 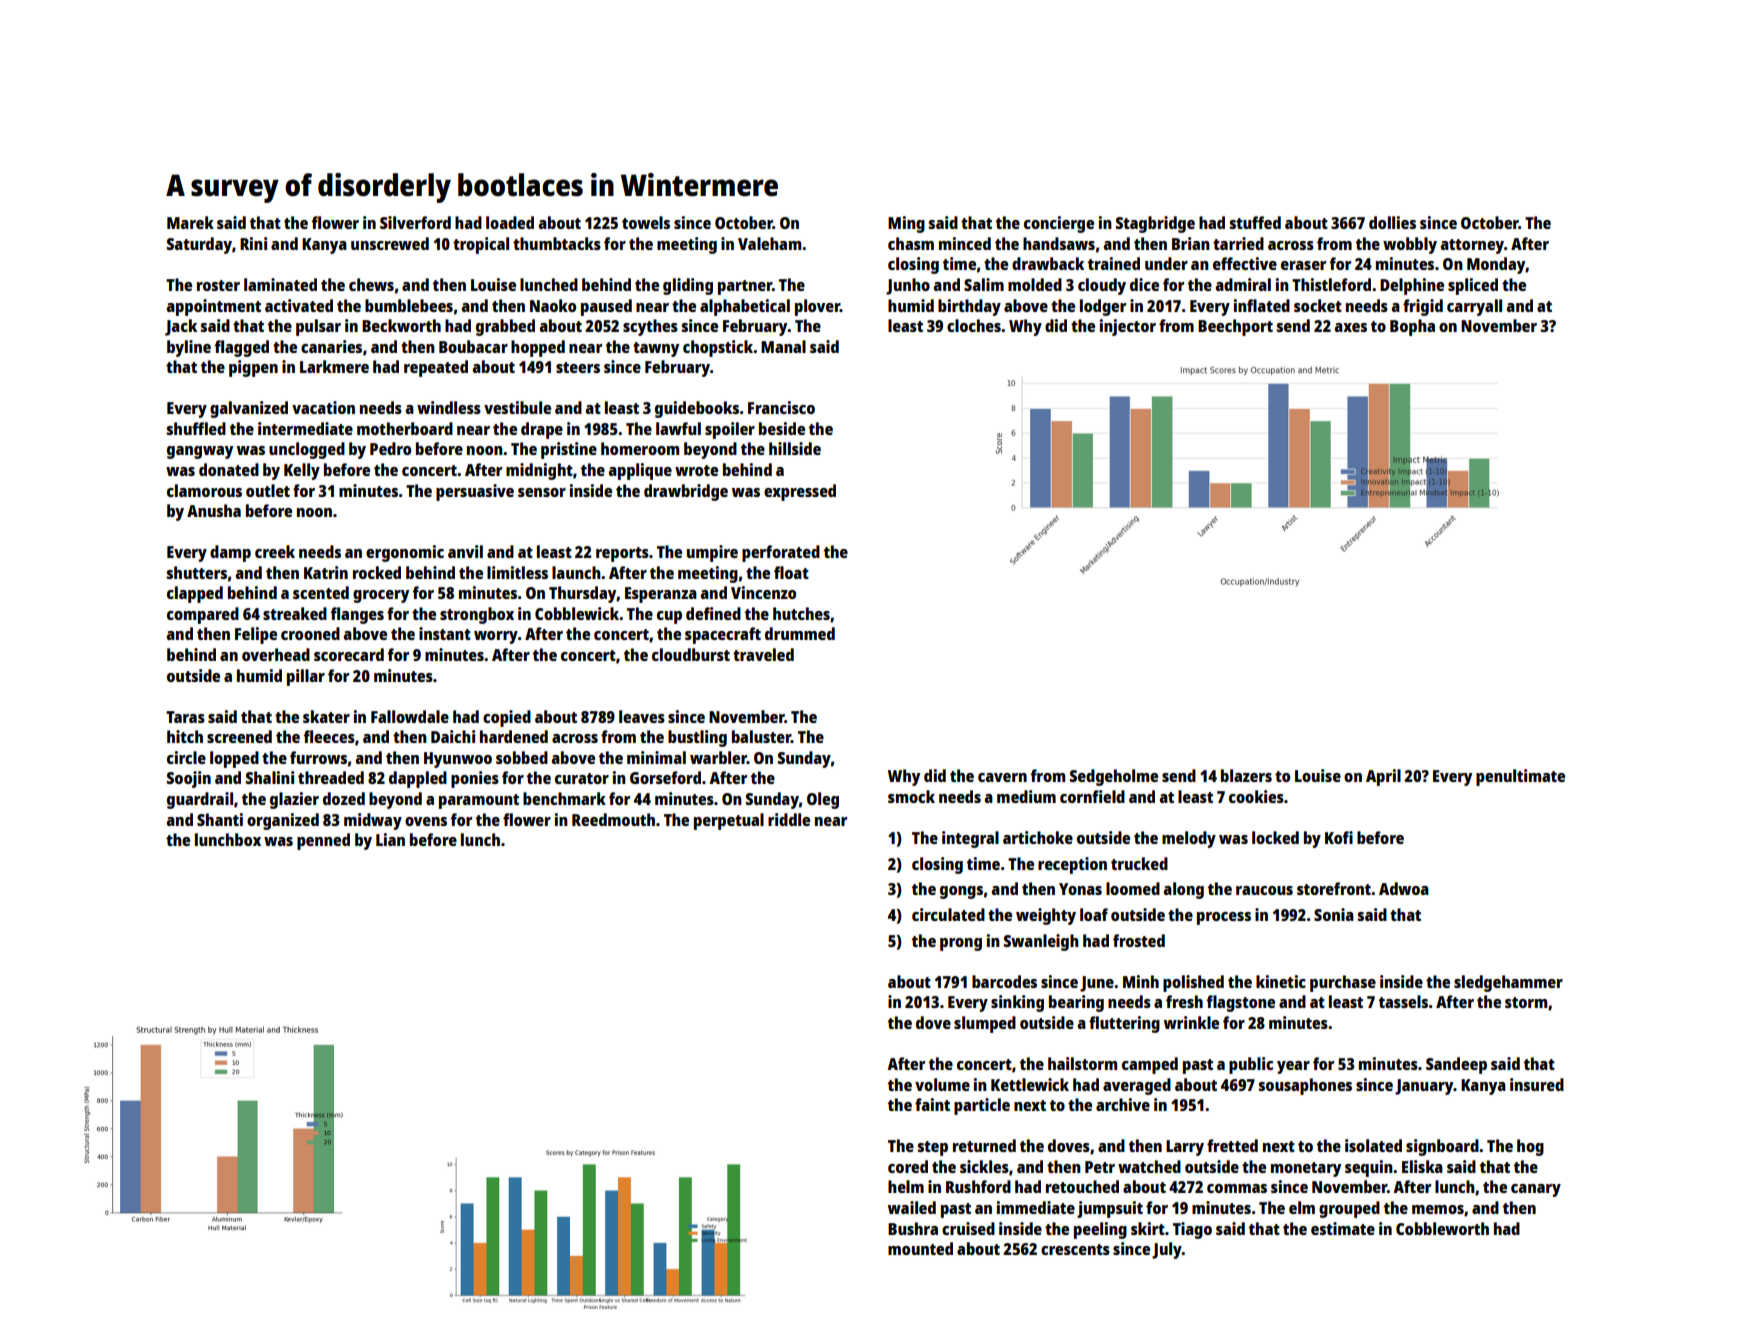 I want to click on penultimate, so click(x=1520, y=777).
